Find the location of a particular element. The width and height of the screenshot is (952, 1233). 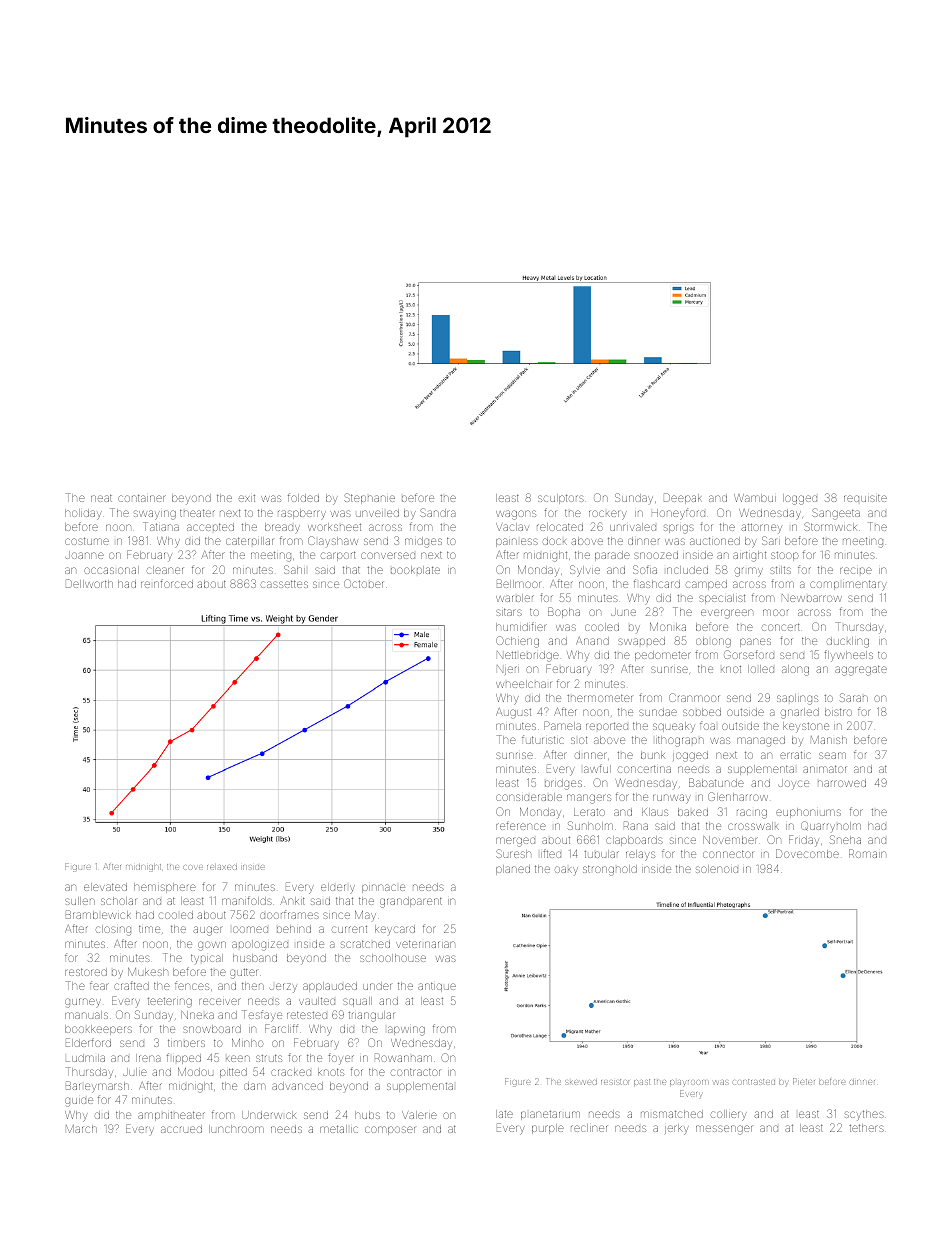

Dellworth is located at coordinates (89, 583).
